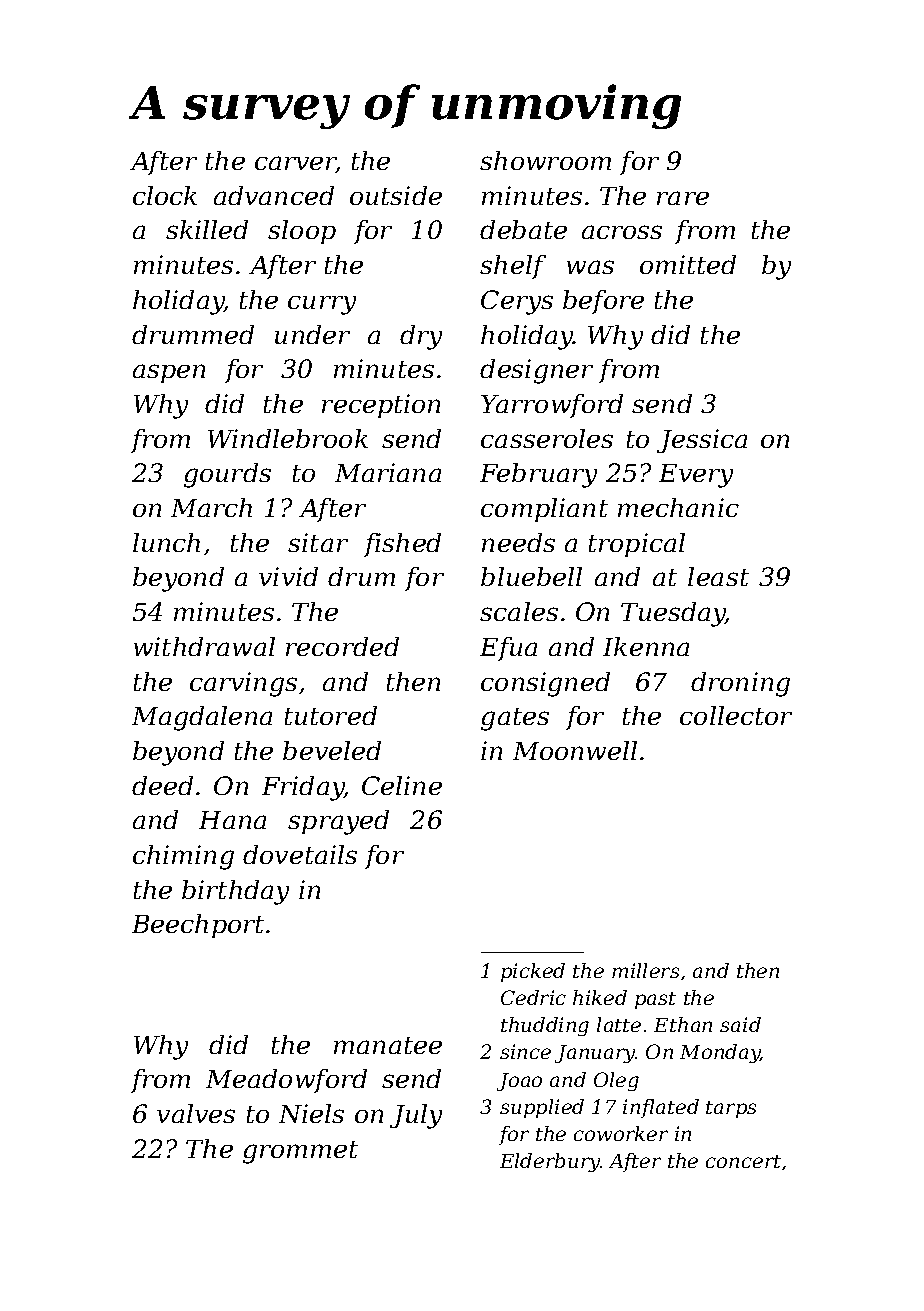 Image resolution: width=924 pixels, height=1311 pixels. Describe the element at coordinates (162, 785) in the screenshot. I see `deed` at that location.
